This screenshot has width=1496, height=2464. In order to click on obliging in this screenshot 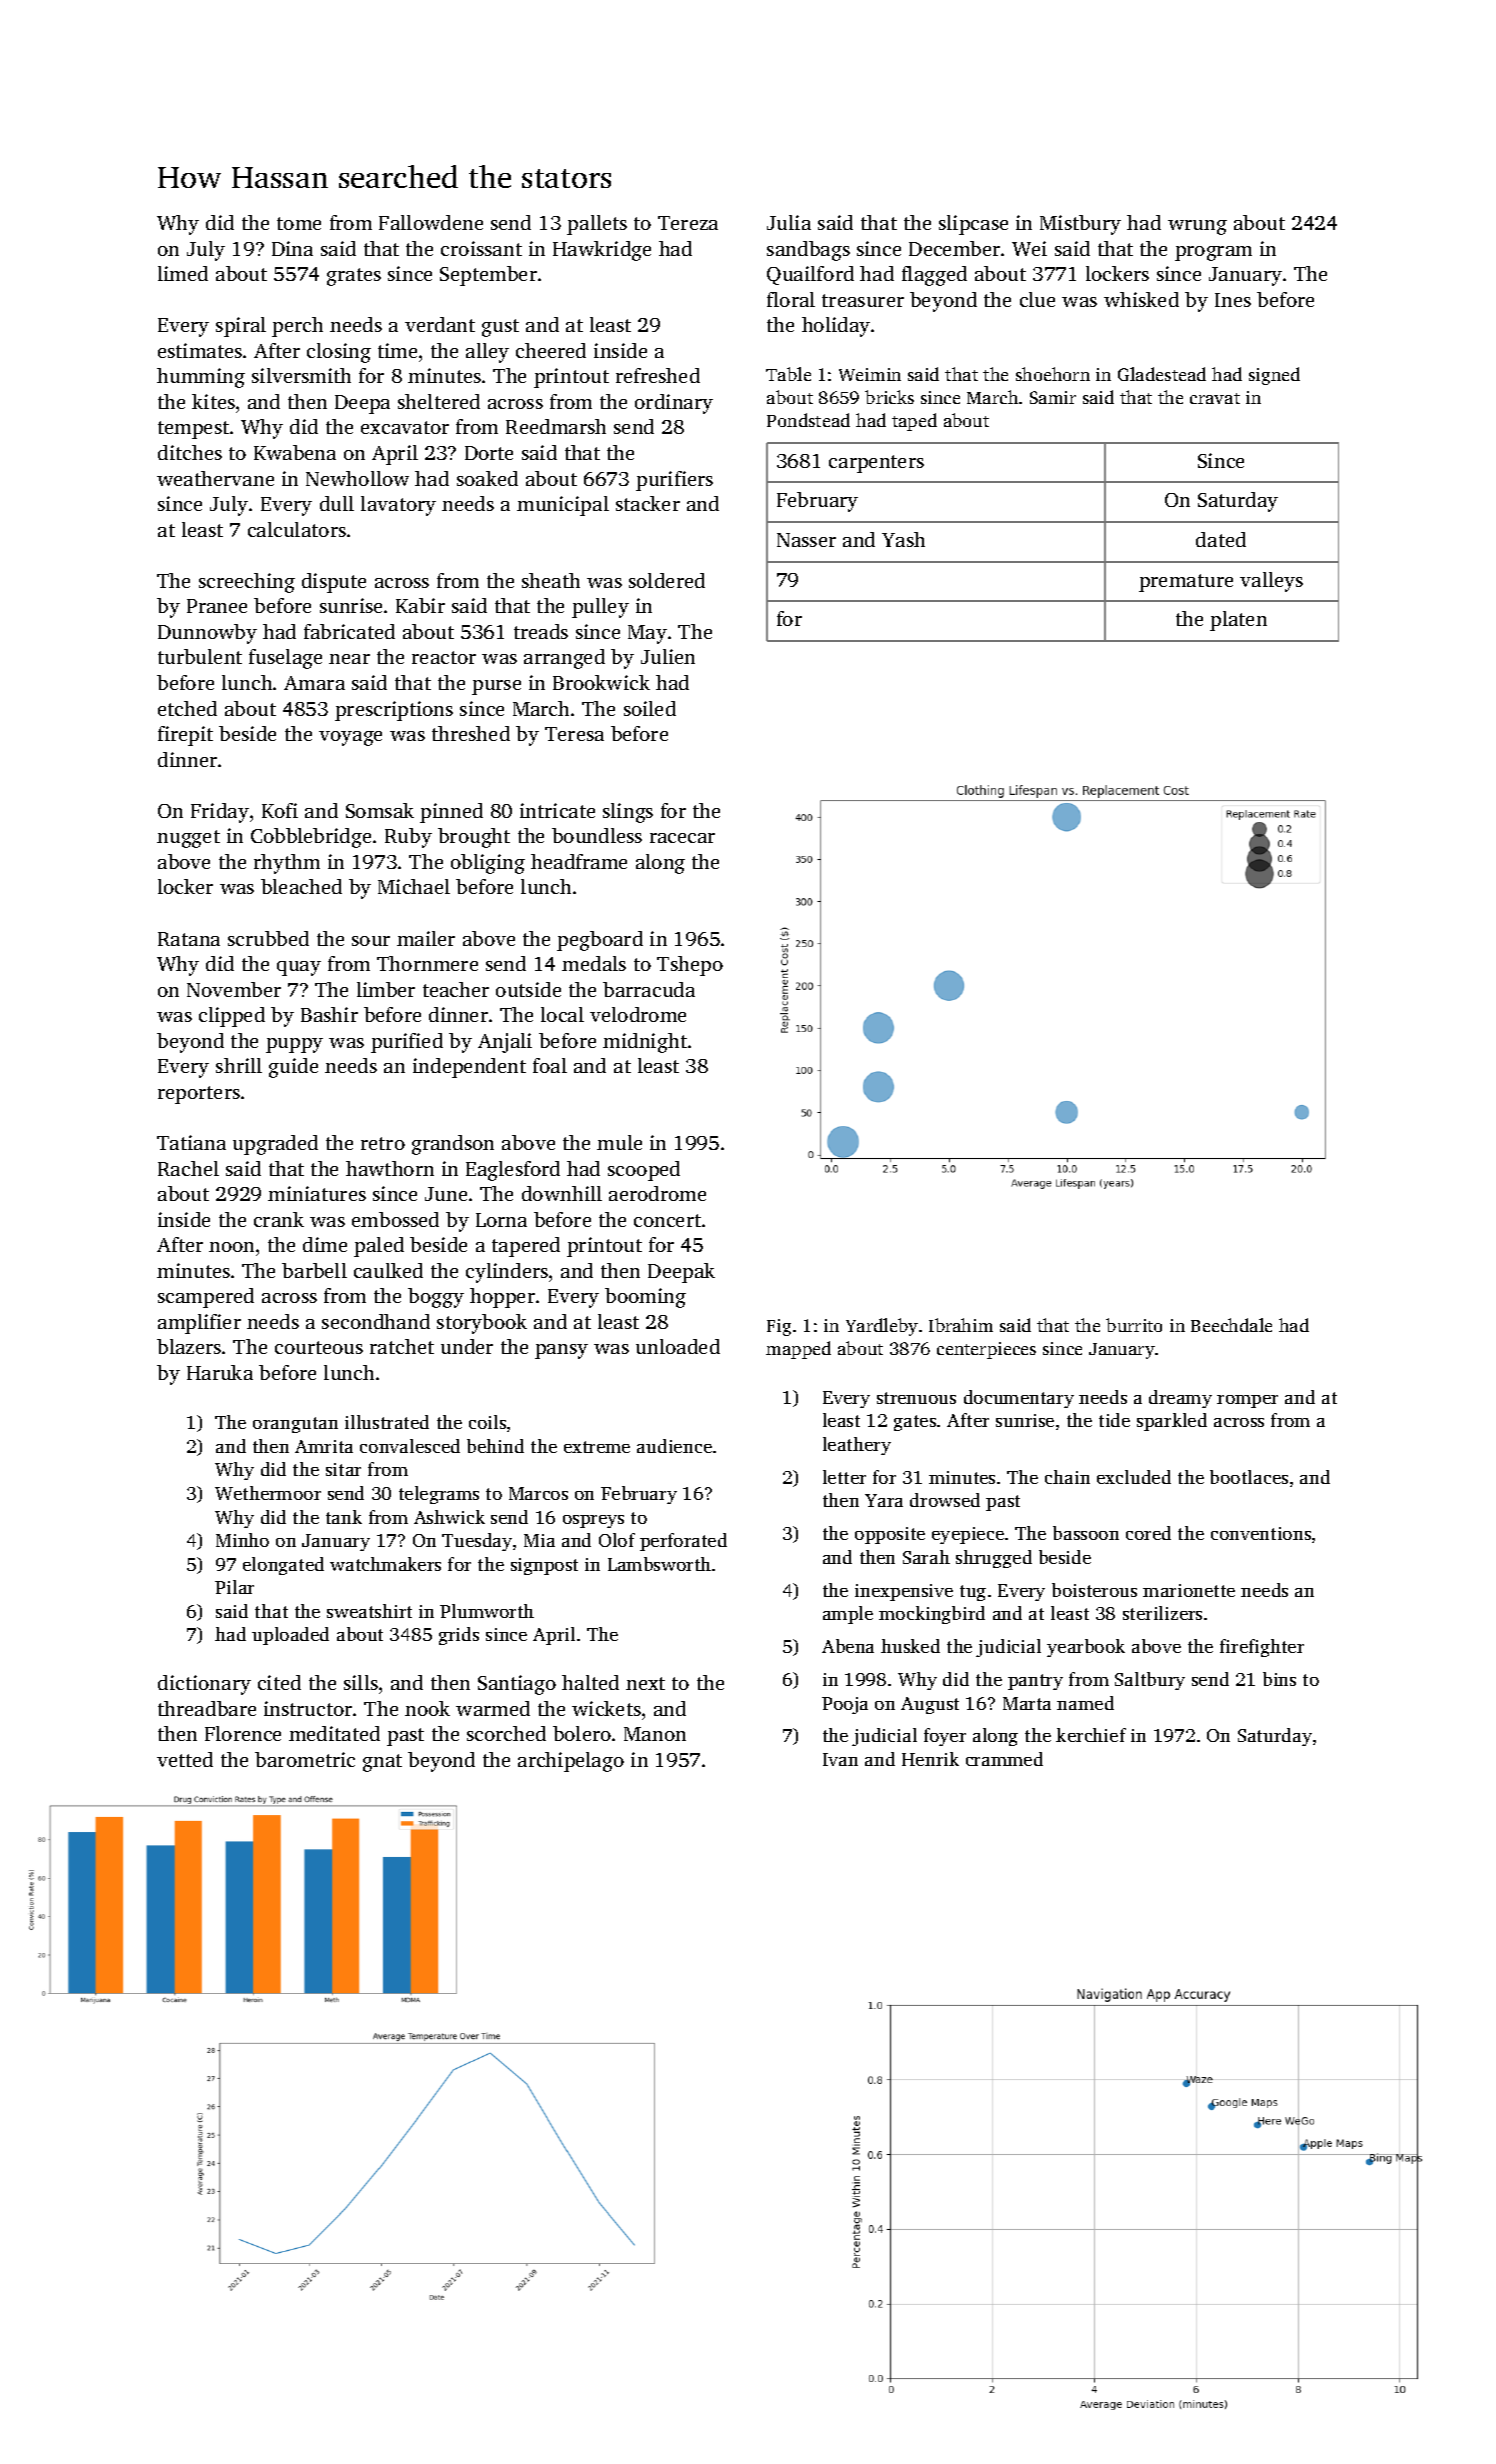, I will do `click(488, 864)`.
